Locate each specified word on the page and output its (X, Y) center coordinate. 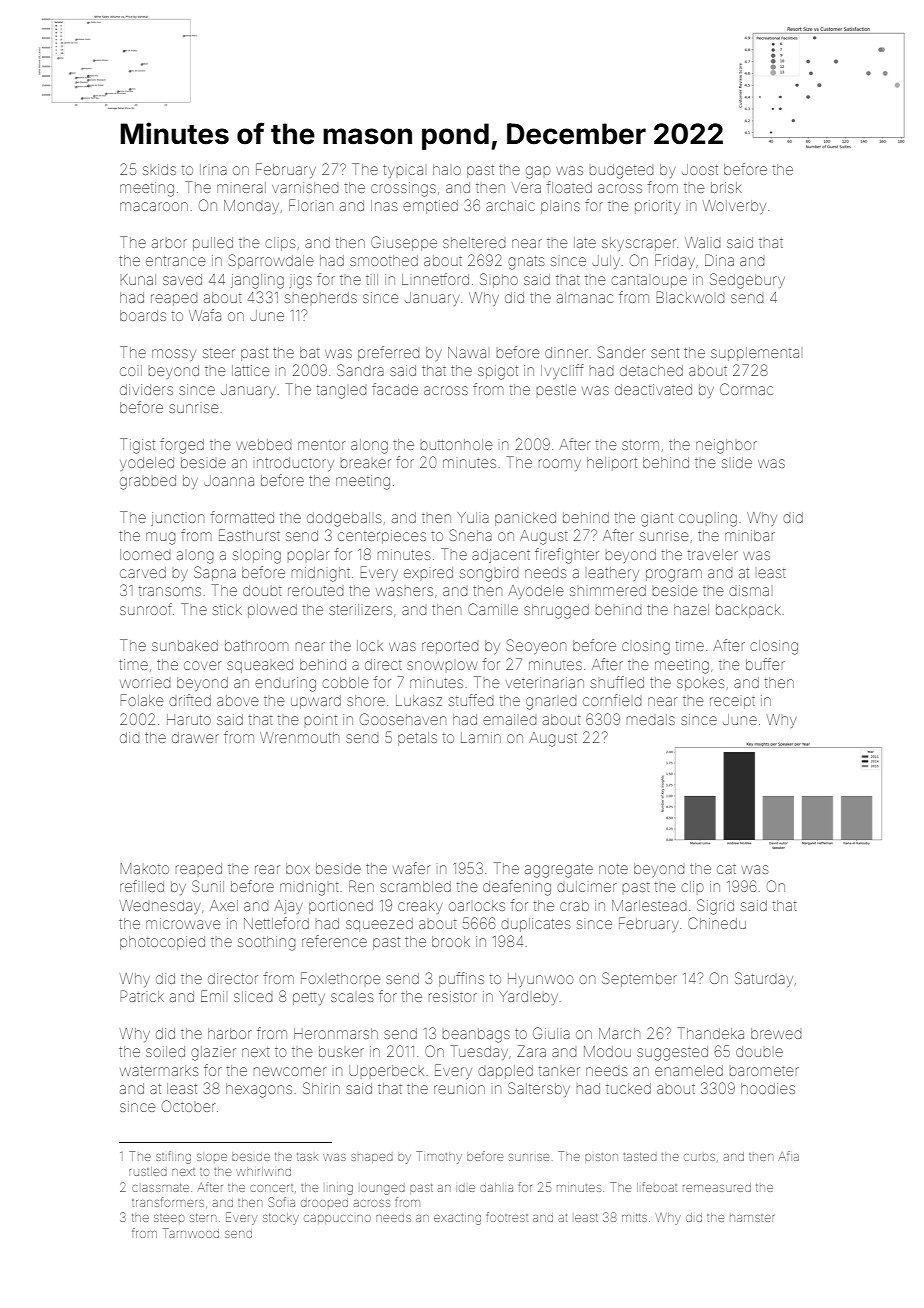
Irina (213, 169)
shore (366, 700)
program (674, 575)
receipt (732, 702)
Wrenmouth (299, 737)
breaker (366, 463)
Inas (384, 205)
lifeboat (657, 1187)
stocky (281, 1219)
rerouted (316, 591)
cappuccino (337, 1219)
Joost (700, 169)
